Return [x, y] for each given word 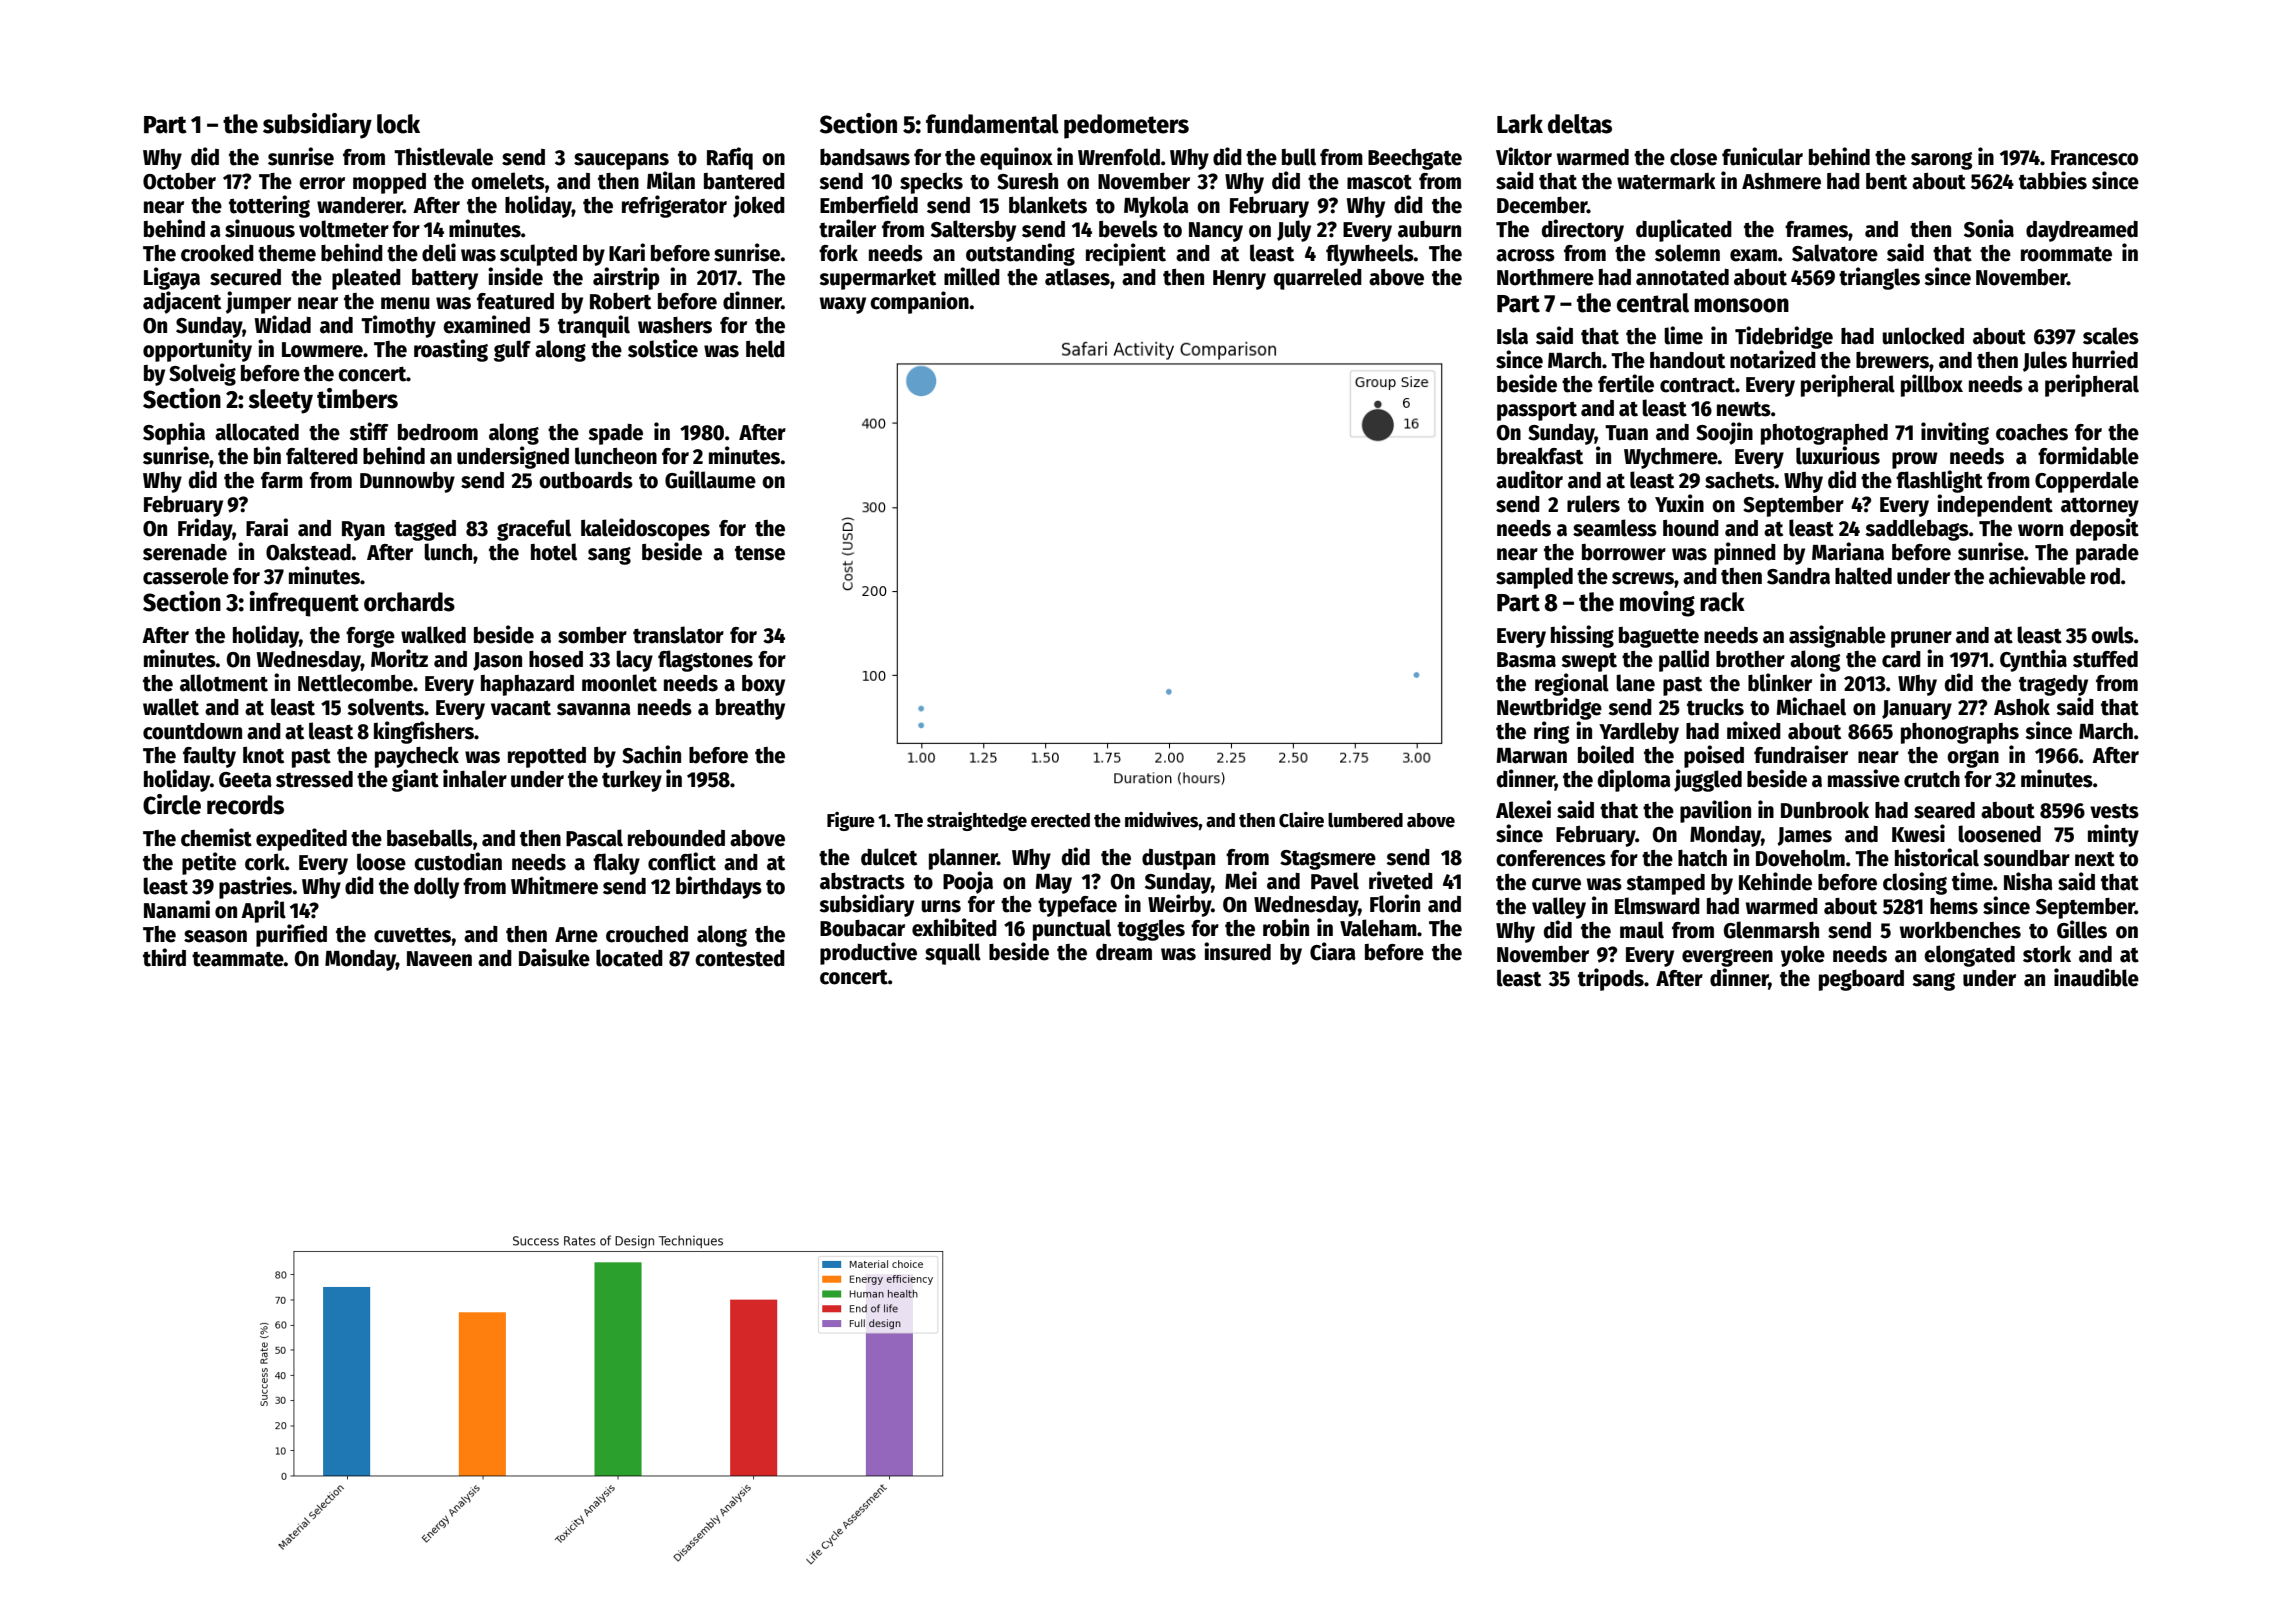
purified [291, 935]
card [1901, 659]
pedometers [1126, 126]
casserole [186, 576]
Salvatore [1835, 253]
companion [919, 302]
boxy [763, 685]
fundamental [992, 124]
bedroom [438, 432]
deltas [1580, 124]
